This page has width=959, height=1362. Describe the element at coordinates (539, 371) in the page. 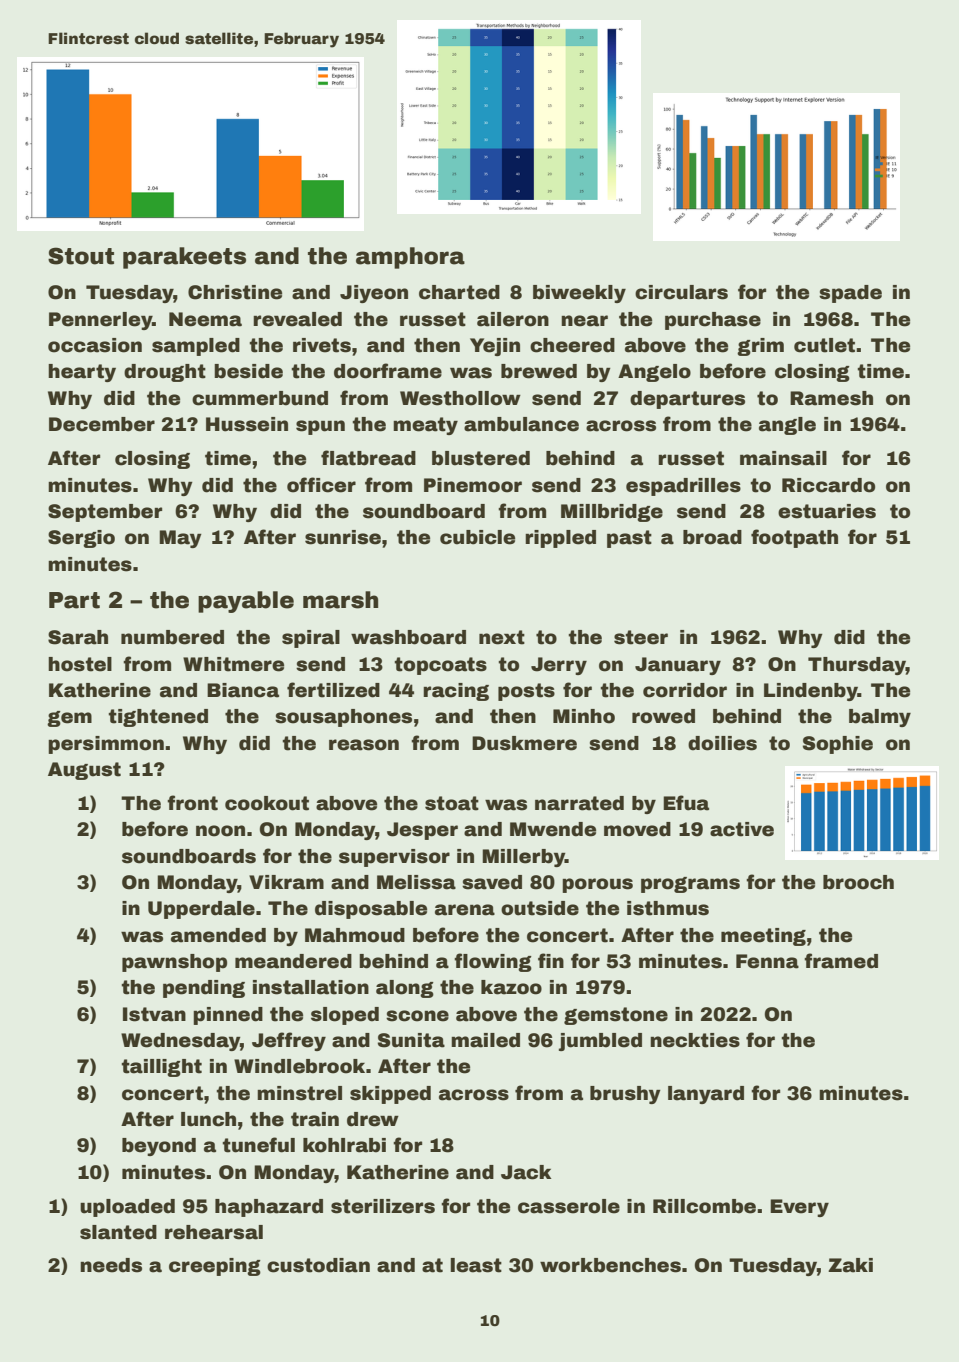

I see `brewed` at that location.
